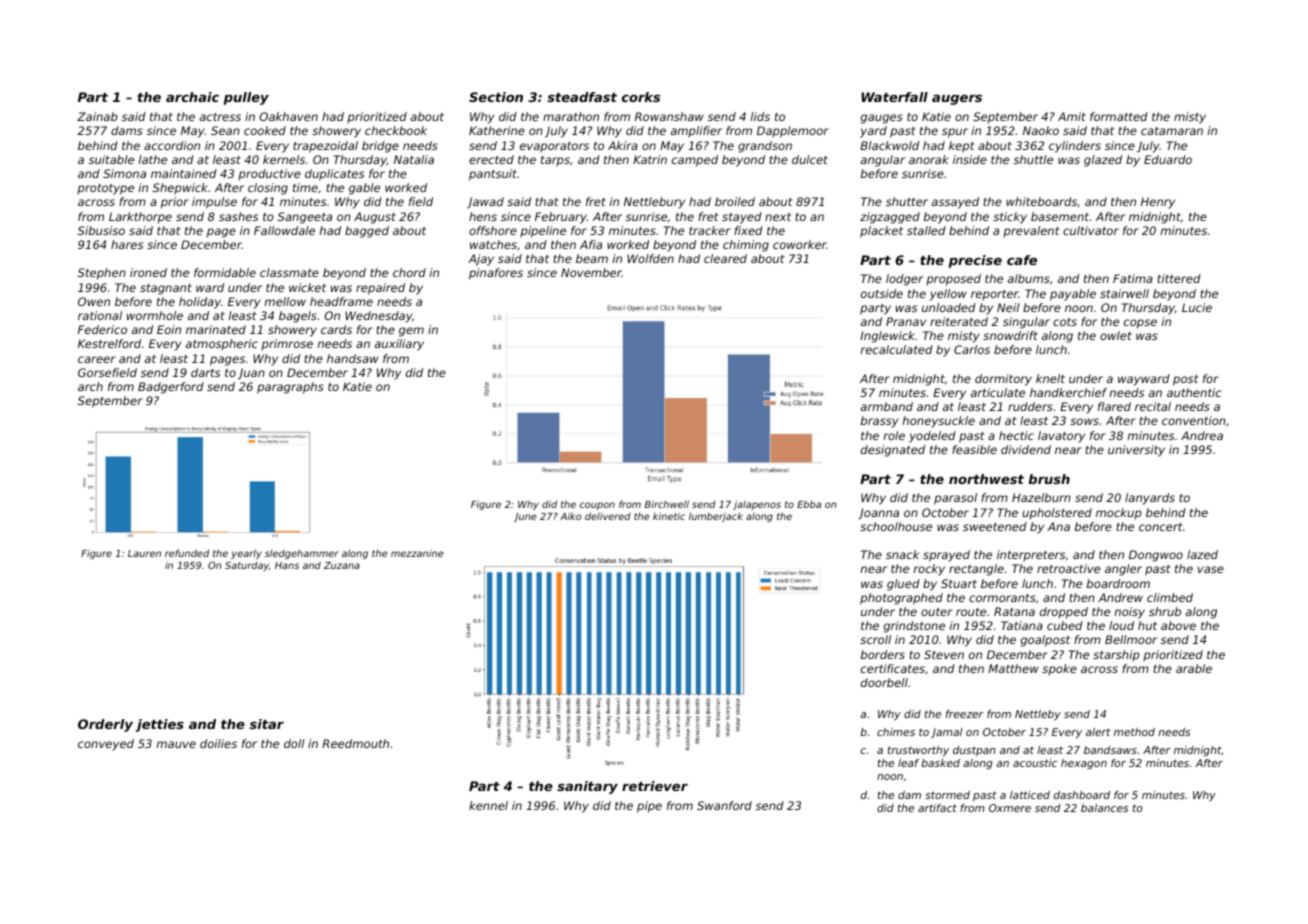  I want to click on artifact, so click(937, 808).
